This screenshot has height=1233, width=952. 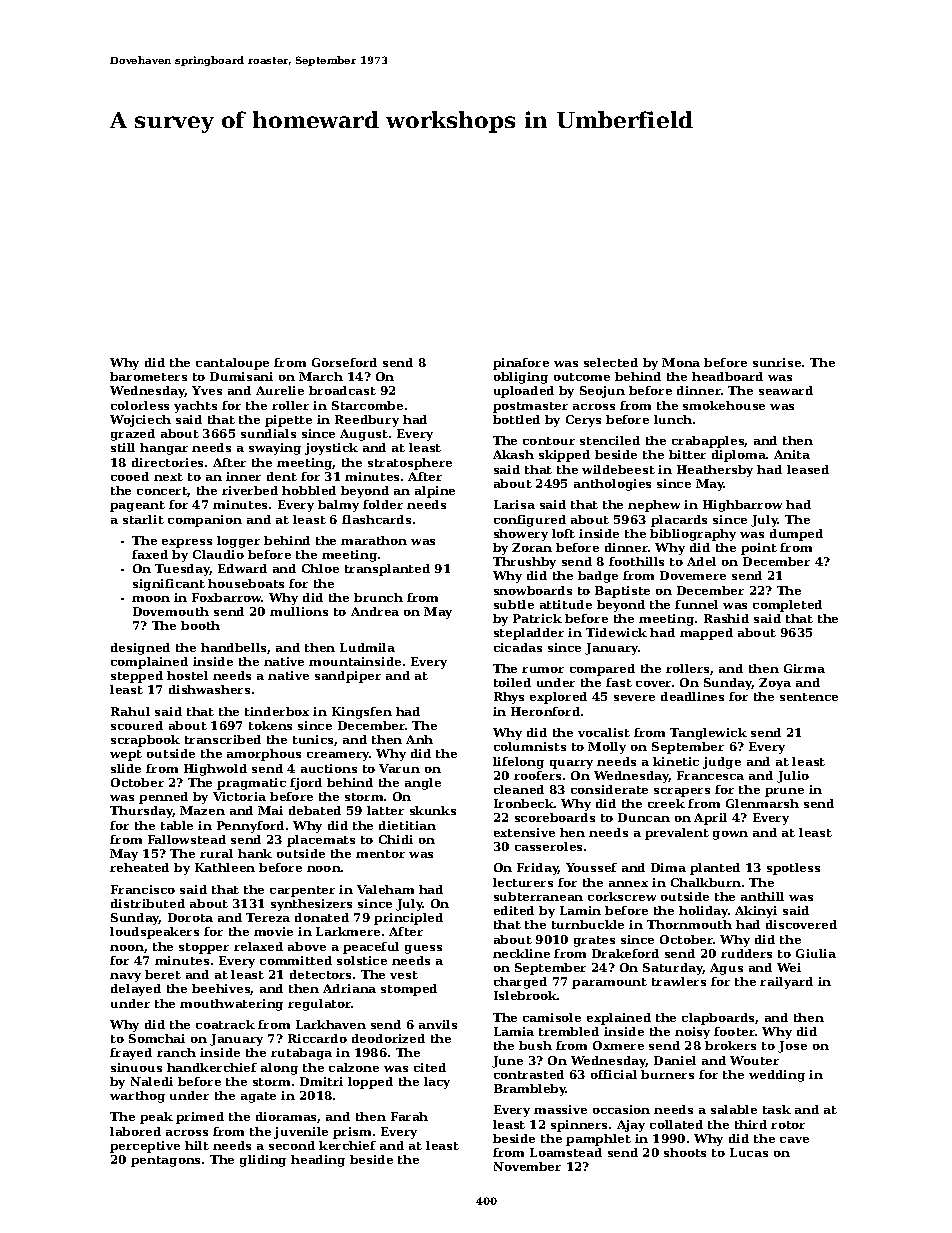 I want to click on Girma, so click(x=804, y=668).
